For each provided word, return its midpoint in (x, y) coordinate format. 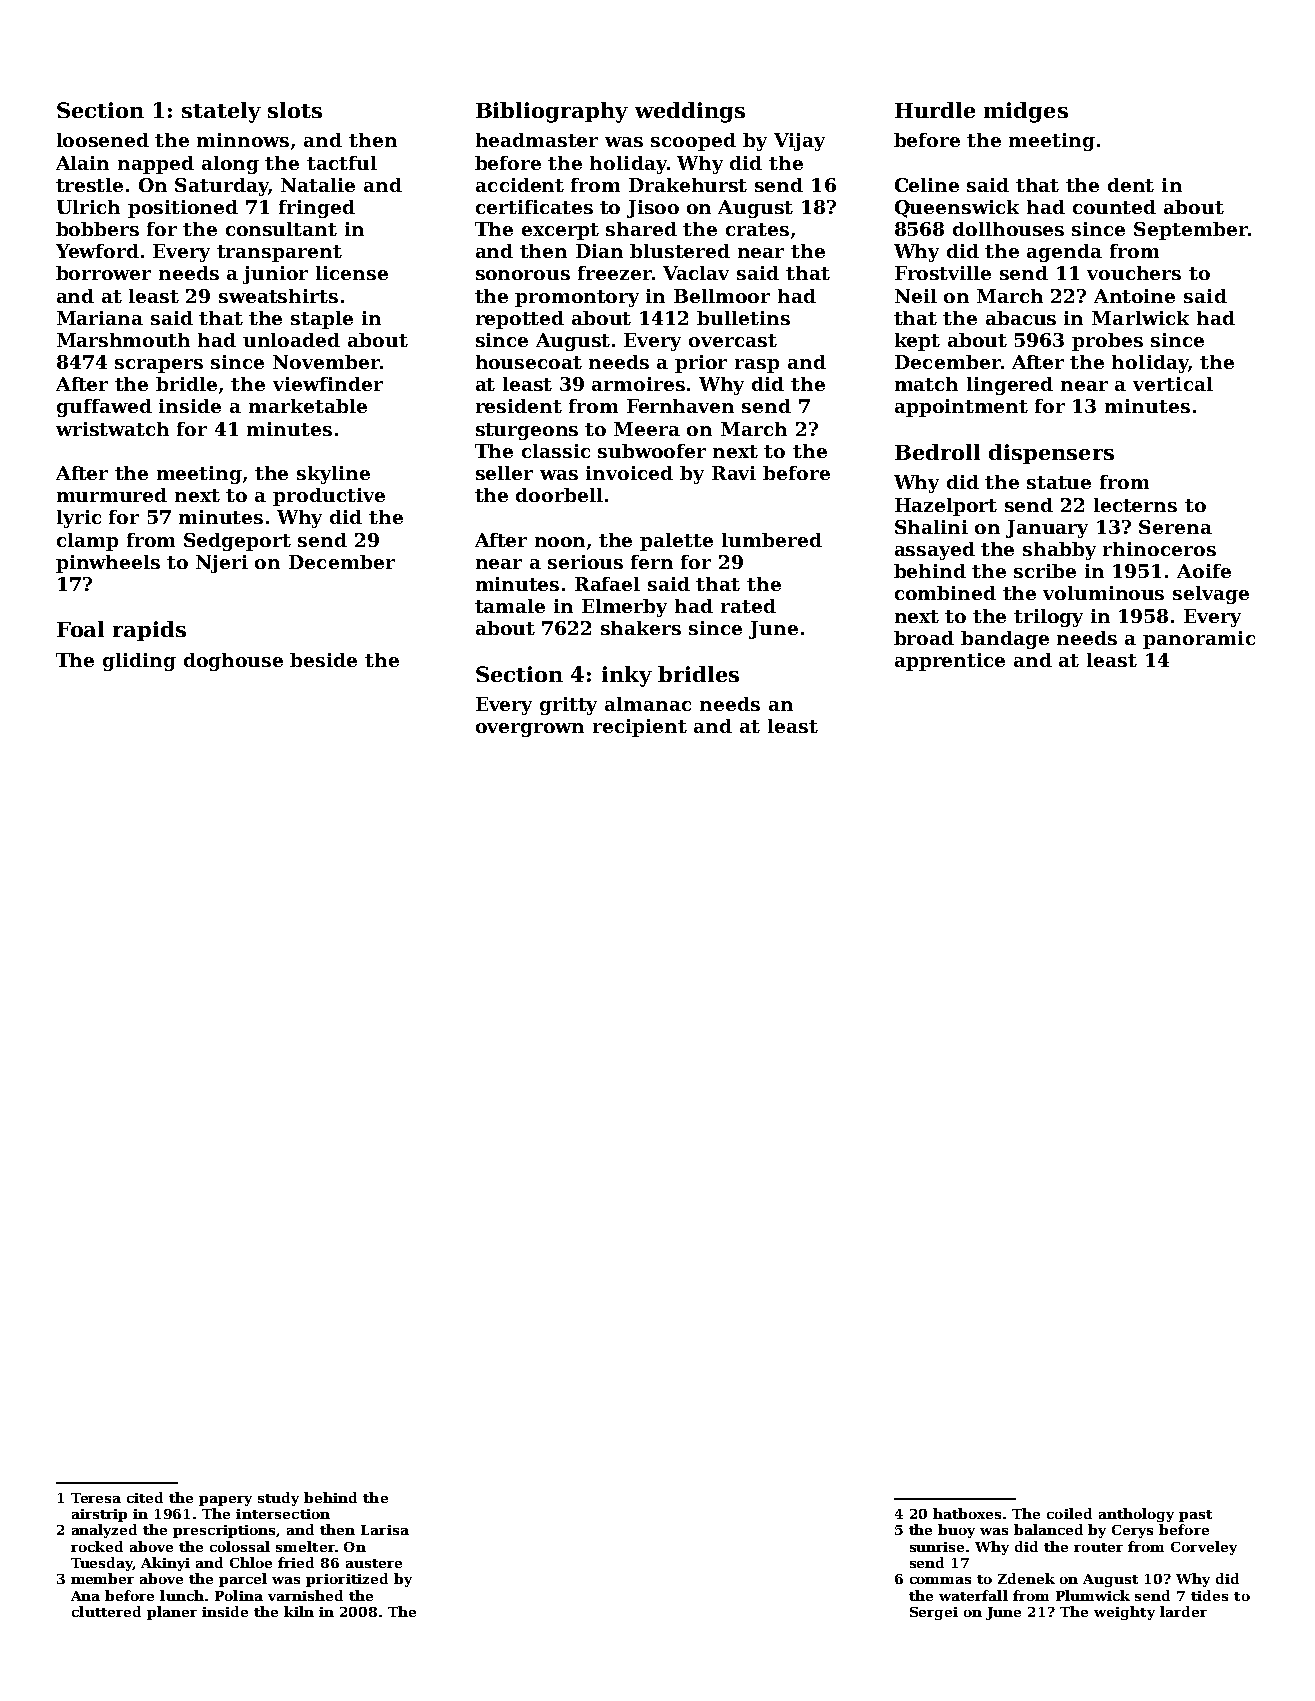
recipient (640, 728)
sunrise (937, 1547)
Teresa (96, 1498)
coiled (1069, 1513)
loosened (103, 140)
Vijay (799, 142)
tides (1209, 1595)
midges (1026, 112)
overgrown (530, 730)
